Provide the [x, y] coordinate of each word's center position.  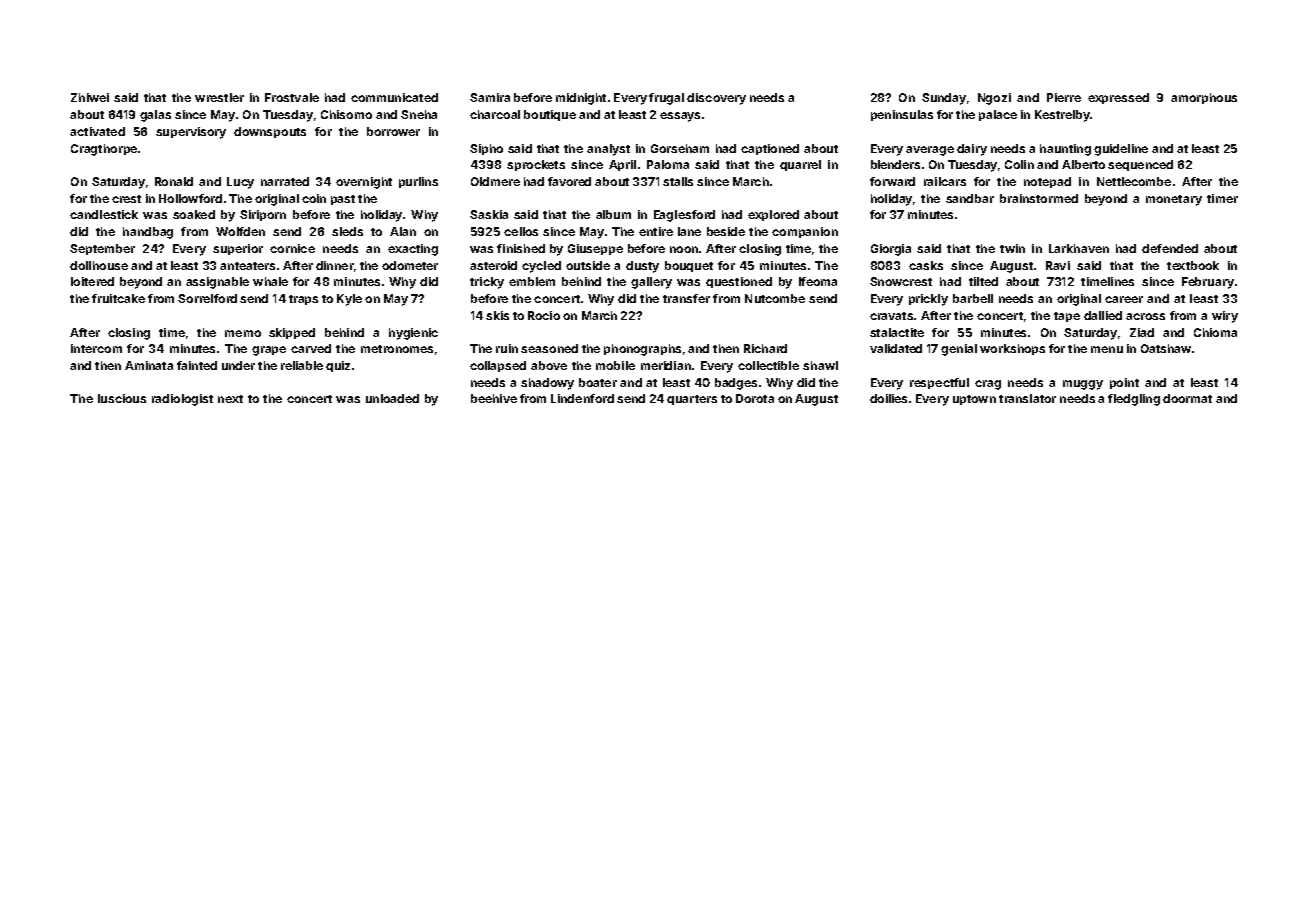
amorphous [1204, 98]
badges [736, 384]
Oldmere [495, 181]
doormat [1187, 398]
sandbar [970, 198]
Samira [490, 97]
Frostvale [292, 97]
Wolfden [240, 231]
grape [269, 351]
